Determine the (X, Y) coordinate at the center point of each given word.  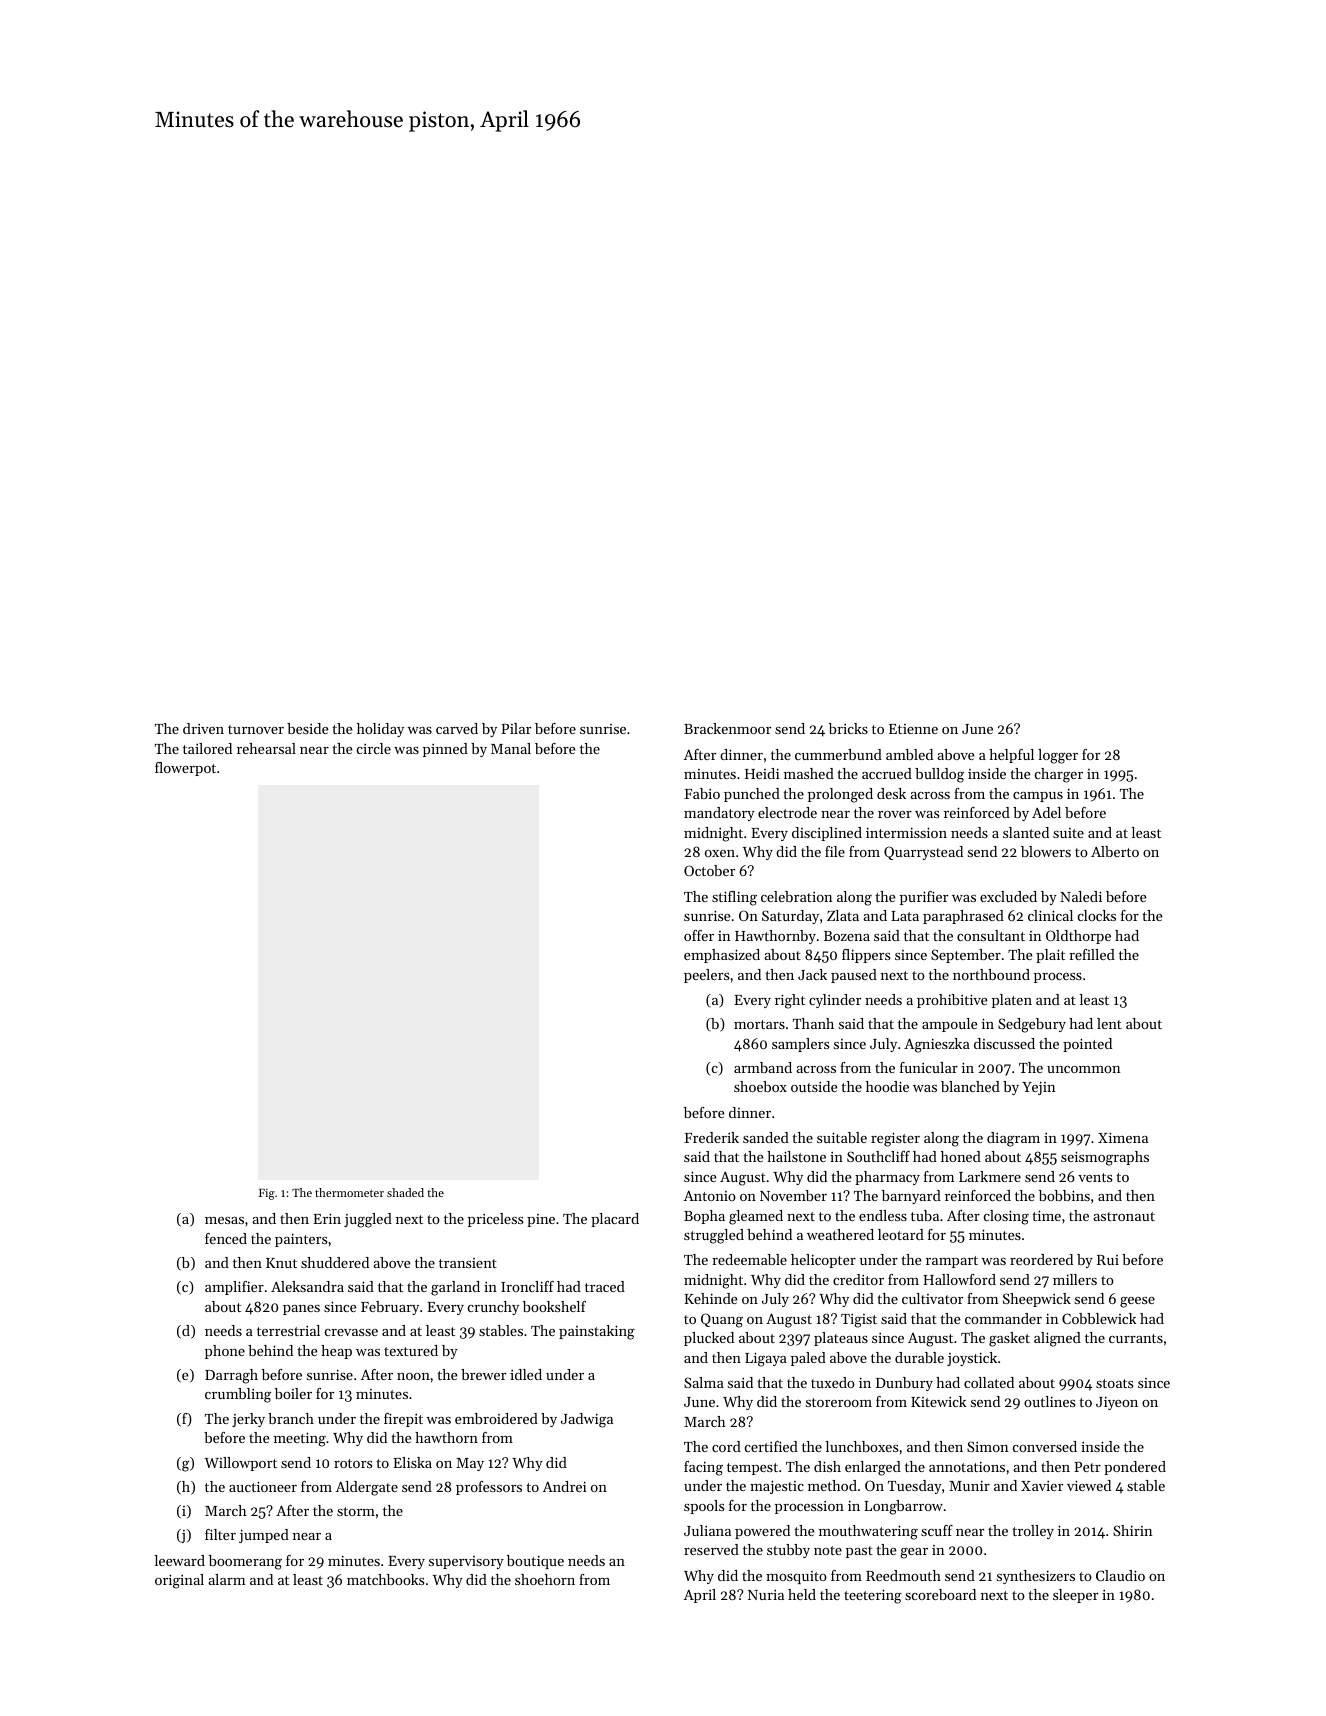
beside (308, 728)
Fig (267, 1194)
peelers (706, 976)
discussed (1004, 1043)
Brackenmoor (727, 728)
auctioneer (263, 1486)
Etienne (913, 729)
